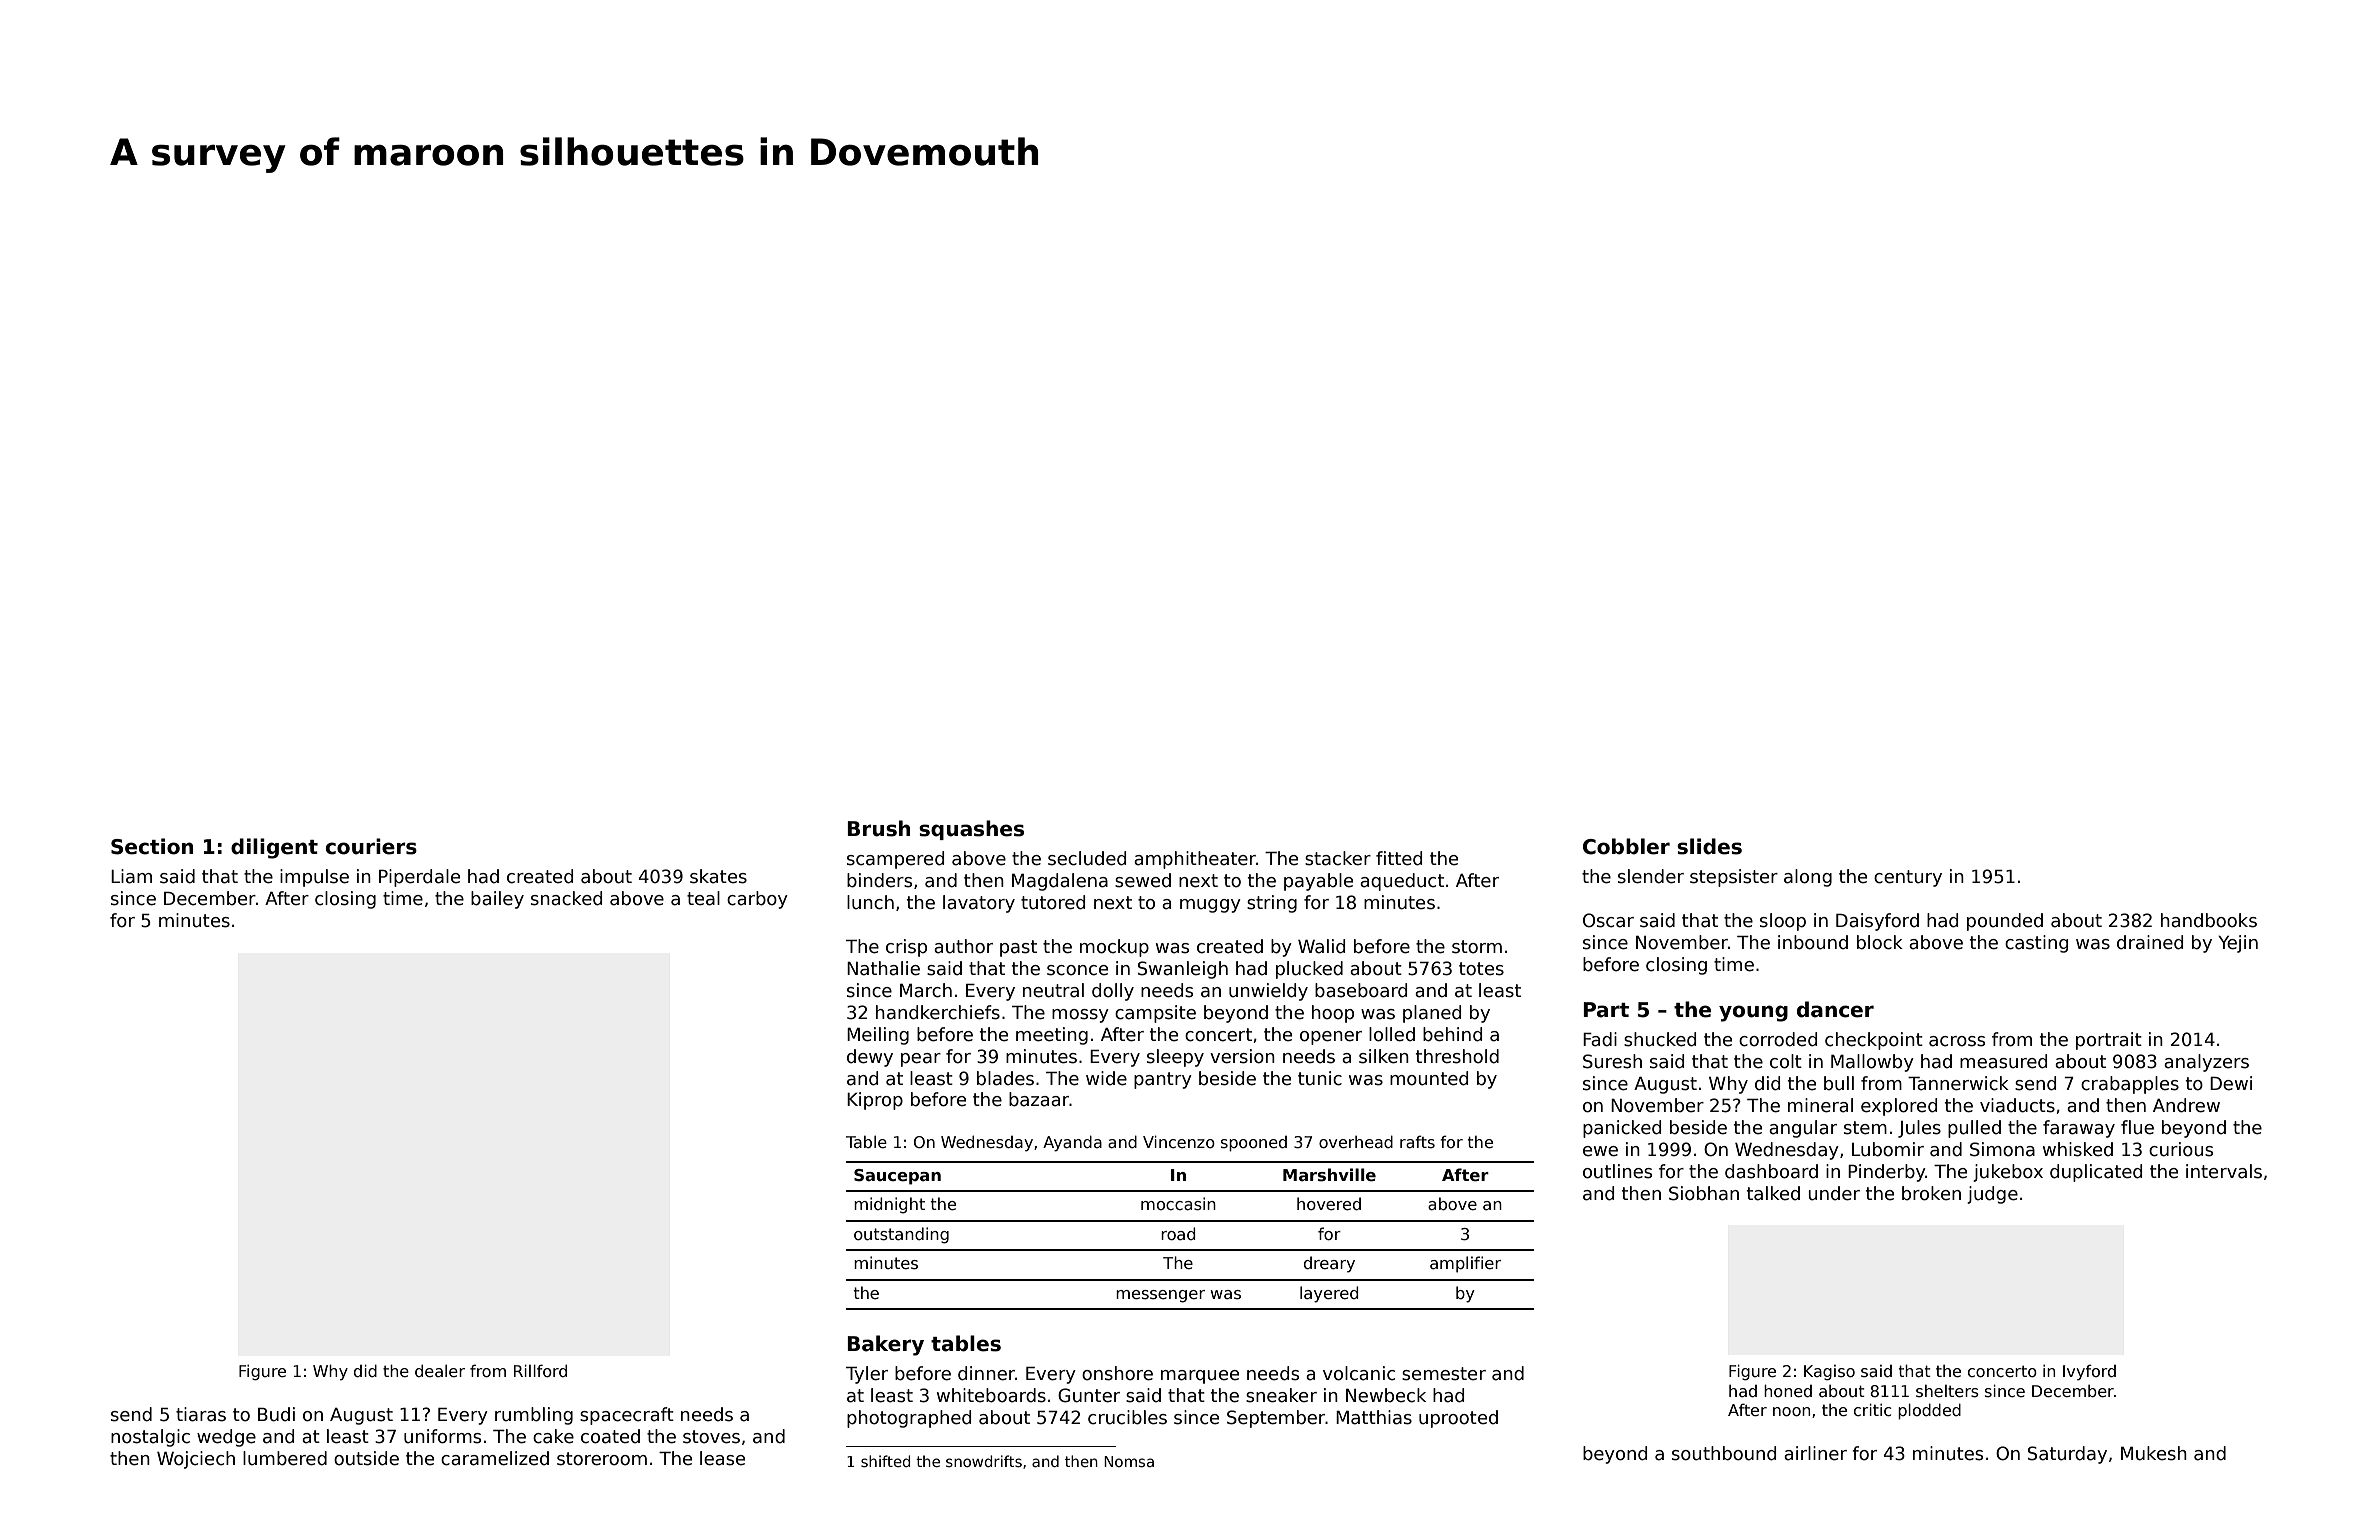  Describe the element at coordinates (497, 900) in the screenshot. I see `bailey` at that location.
